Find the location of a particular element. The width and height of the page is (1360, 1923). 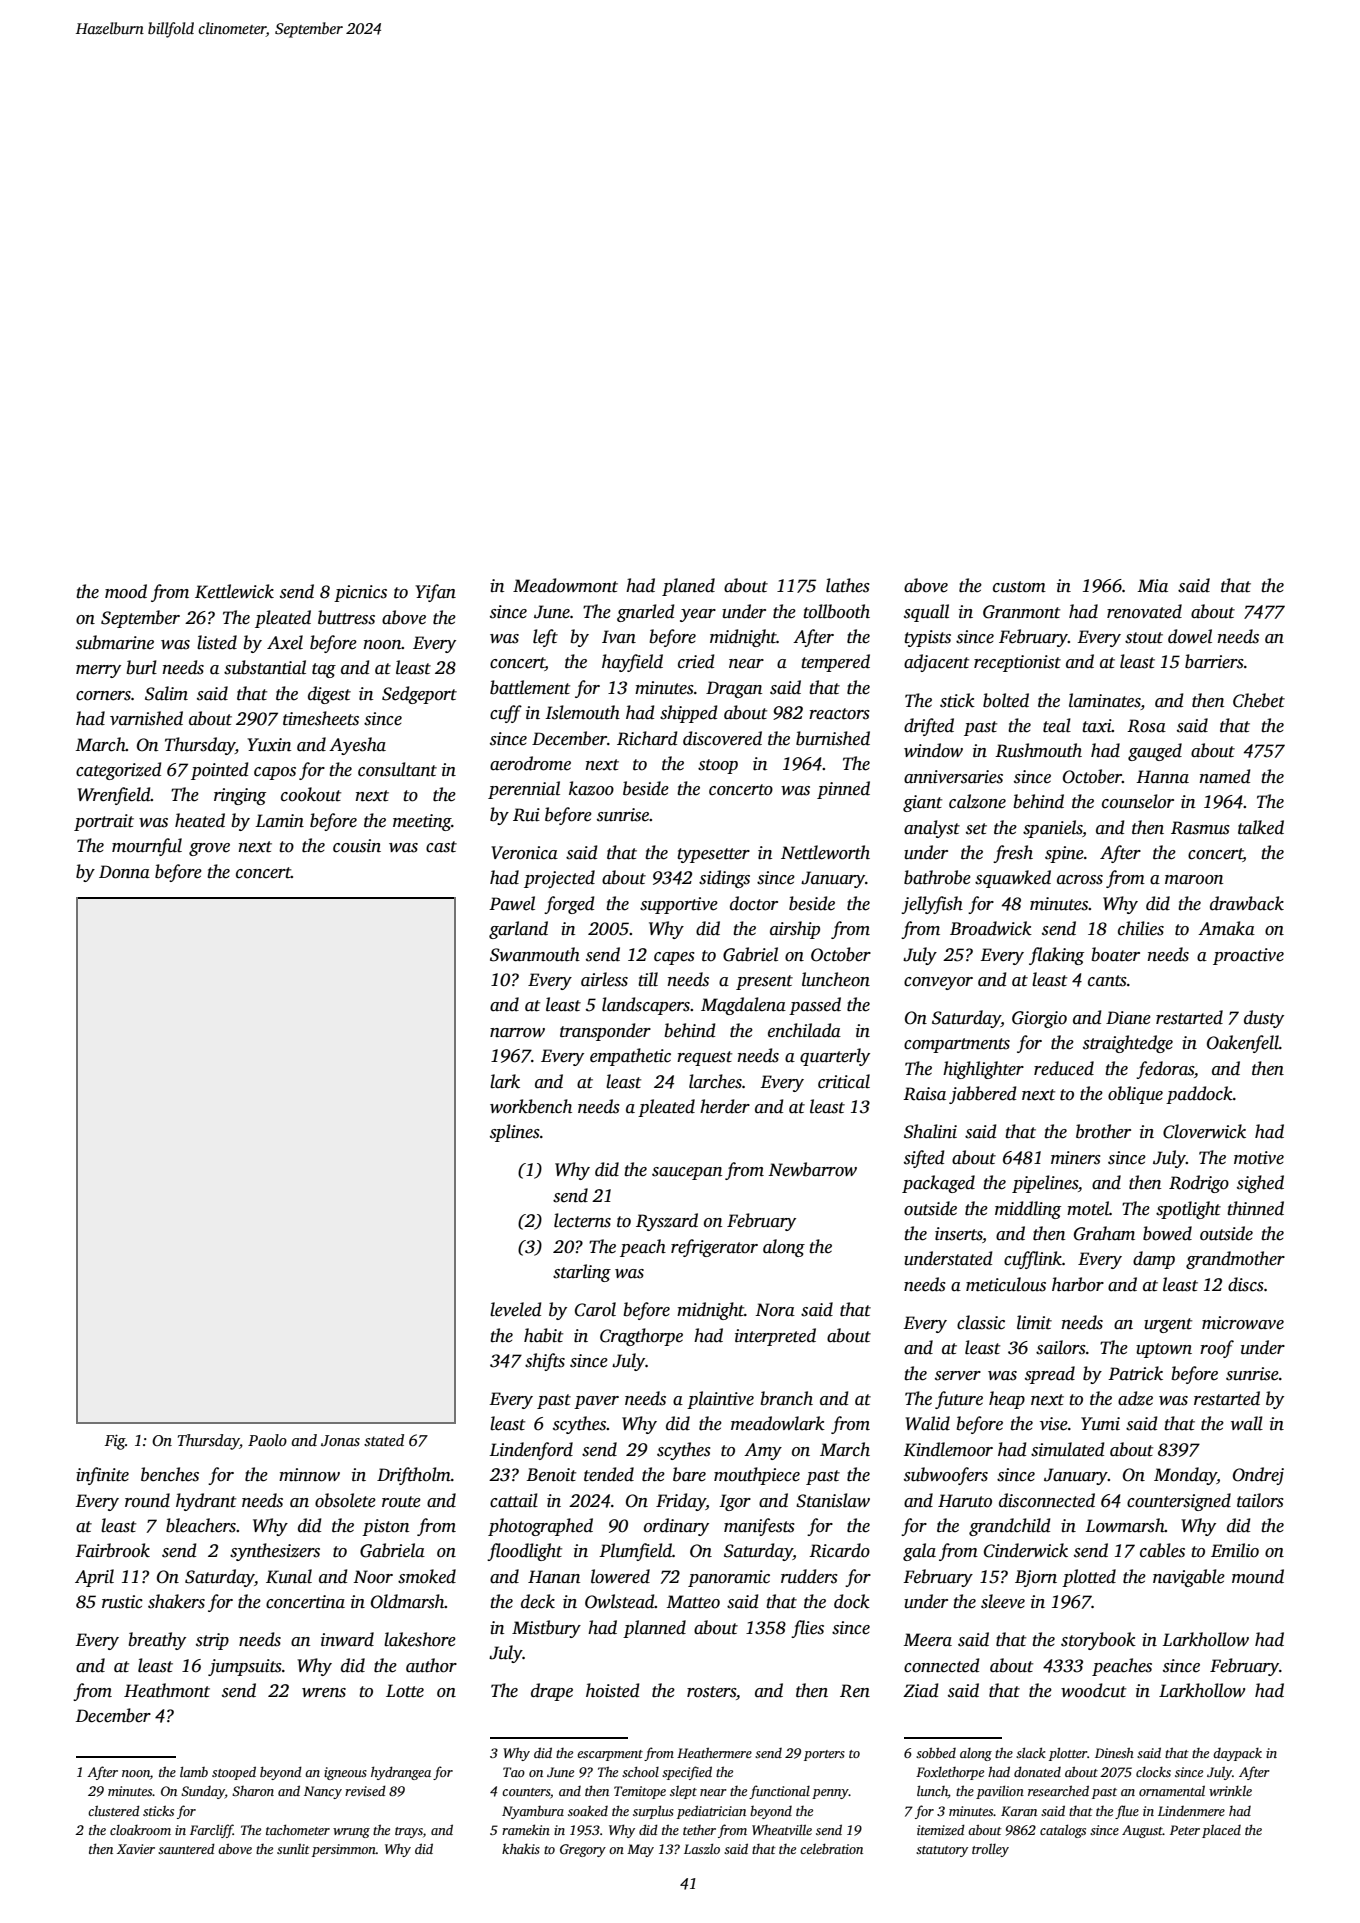

submarine is located at coordinates (115, 642).
